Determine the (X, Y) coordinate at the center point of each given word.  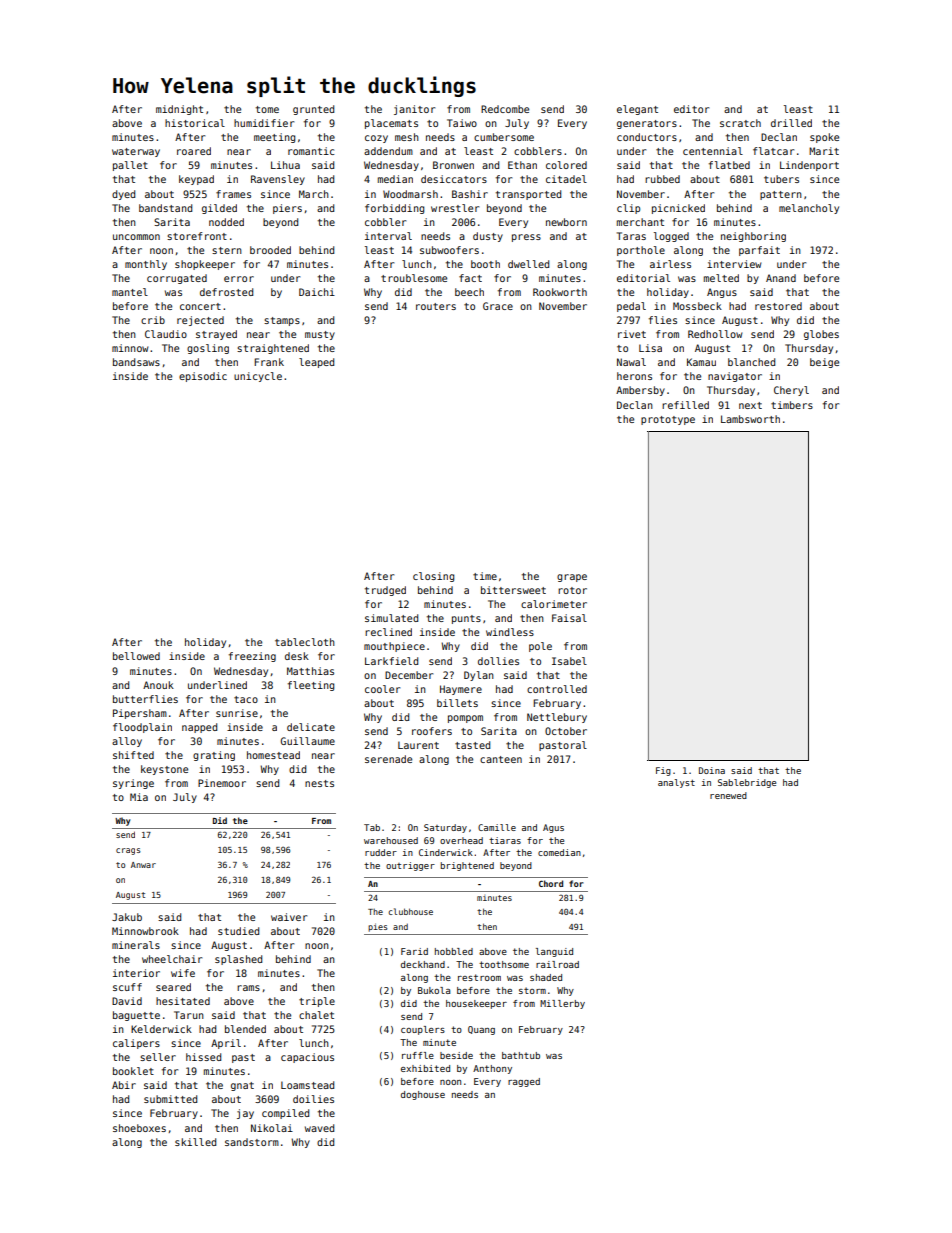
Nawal (631, 362)
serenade (388, 759)
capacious (307, 1058)
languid (554, 952)
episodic (203, 377)
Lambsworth (750, 419)
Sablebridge (747, 783)
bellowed (136, 656)
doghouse (423, 1095)
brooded (270, 250)
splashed (238, 960)
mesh (407, 137)
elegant (637, 110)
